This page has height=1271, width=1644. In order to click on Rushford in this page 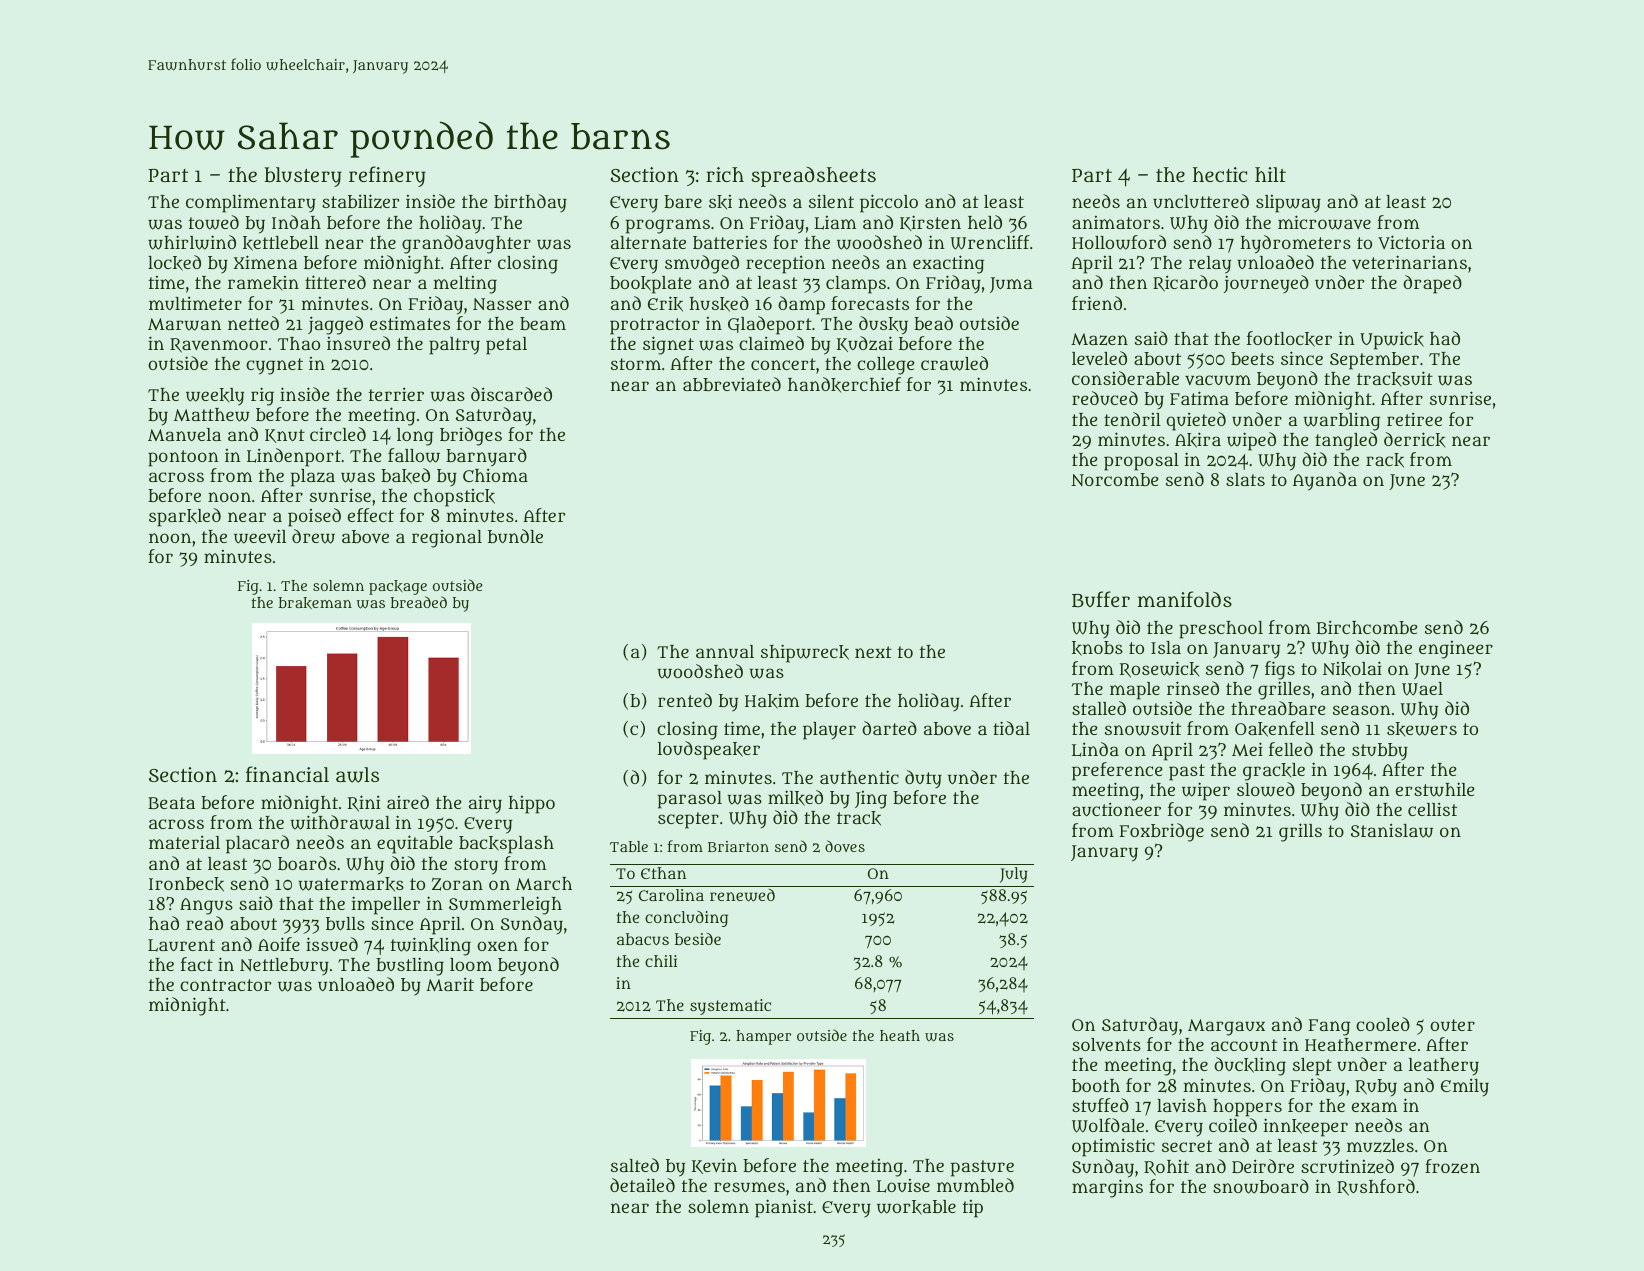, I will do `click(1376, 1187)`.
